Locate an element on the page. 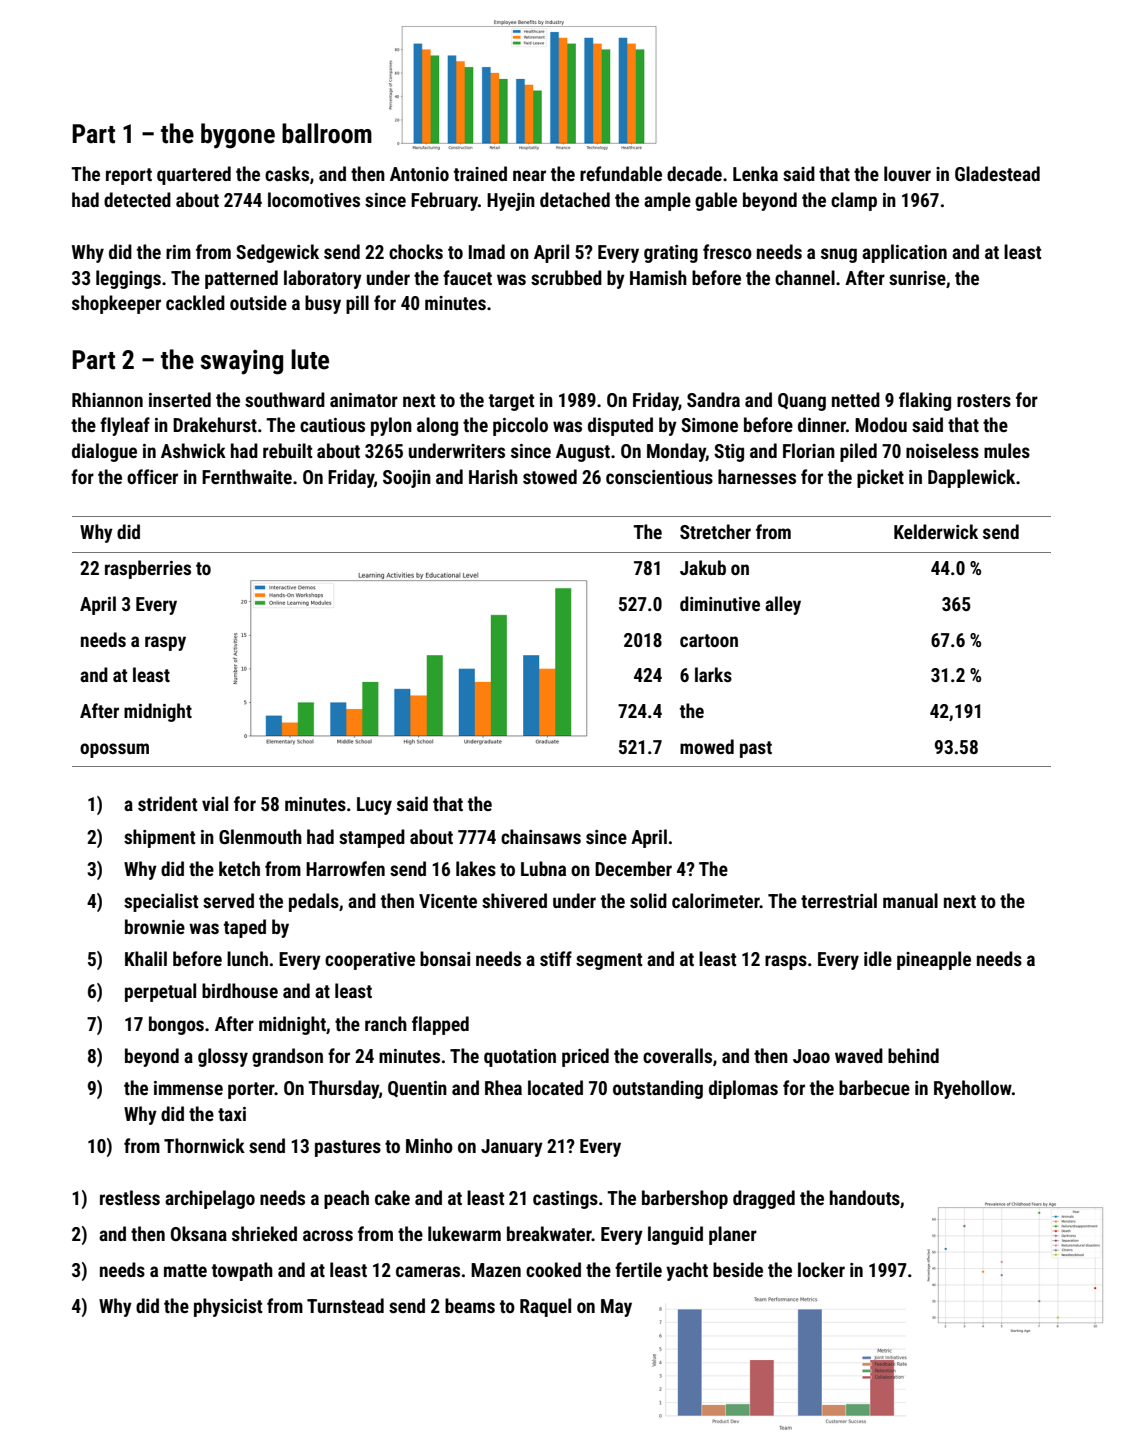  Kelderwick is located at coordinates (936, 531).
